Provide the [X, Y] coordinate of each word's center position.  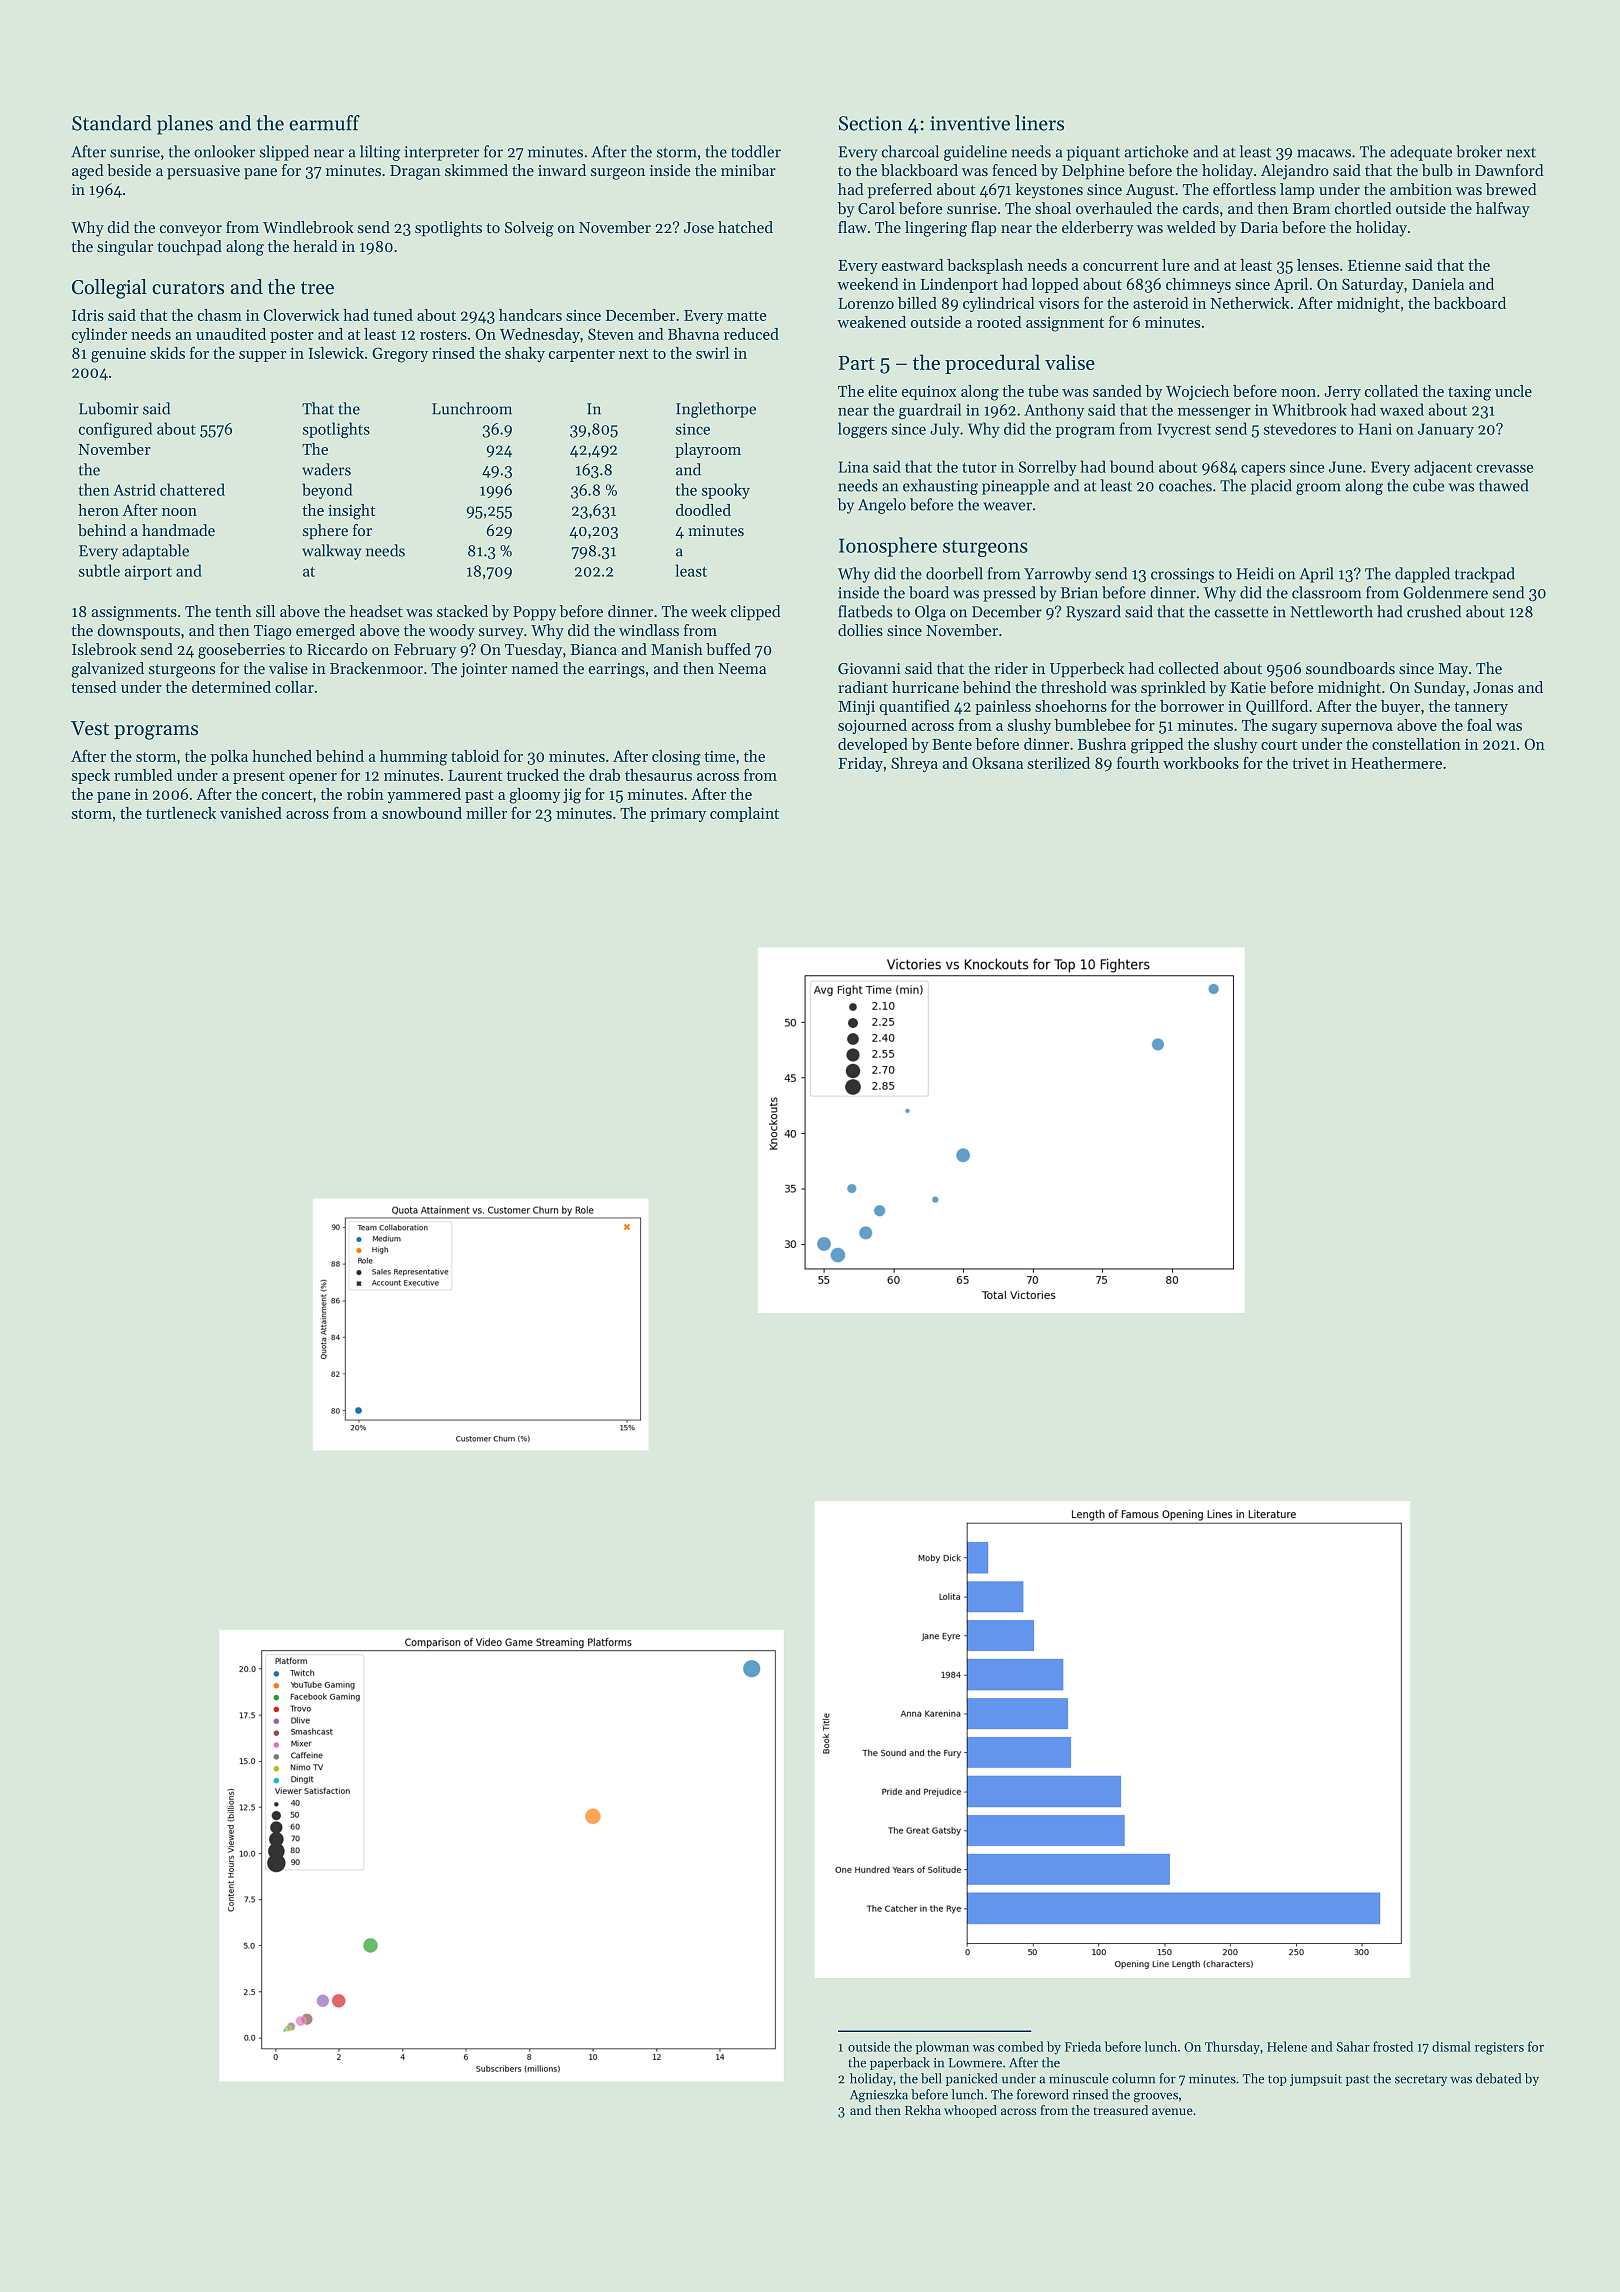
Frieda [1083, 2046]
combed [1021, 2046]
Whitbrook [1309, 409]
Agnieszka [879, 2096]
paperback [900, 2063]
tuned [393, 315]
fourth [1138, 762]
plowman [942, 2047]
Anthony [1054, 411]
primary [678, 815]
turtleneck [181, 813]
